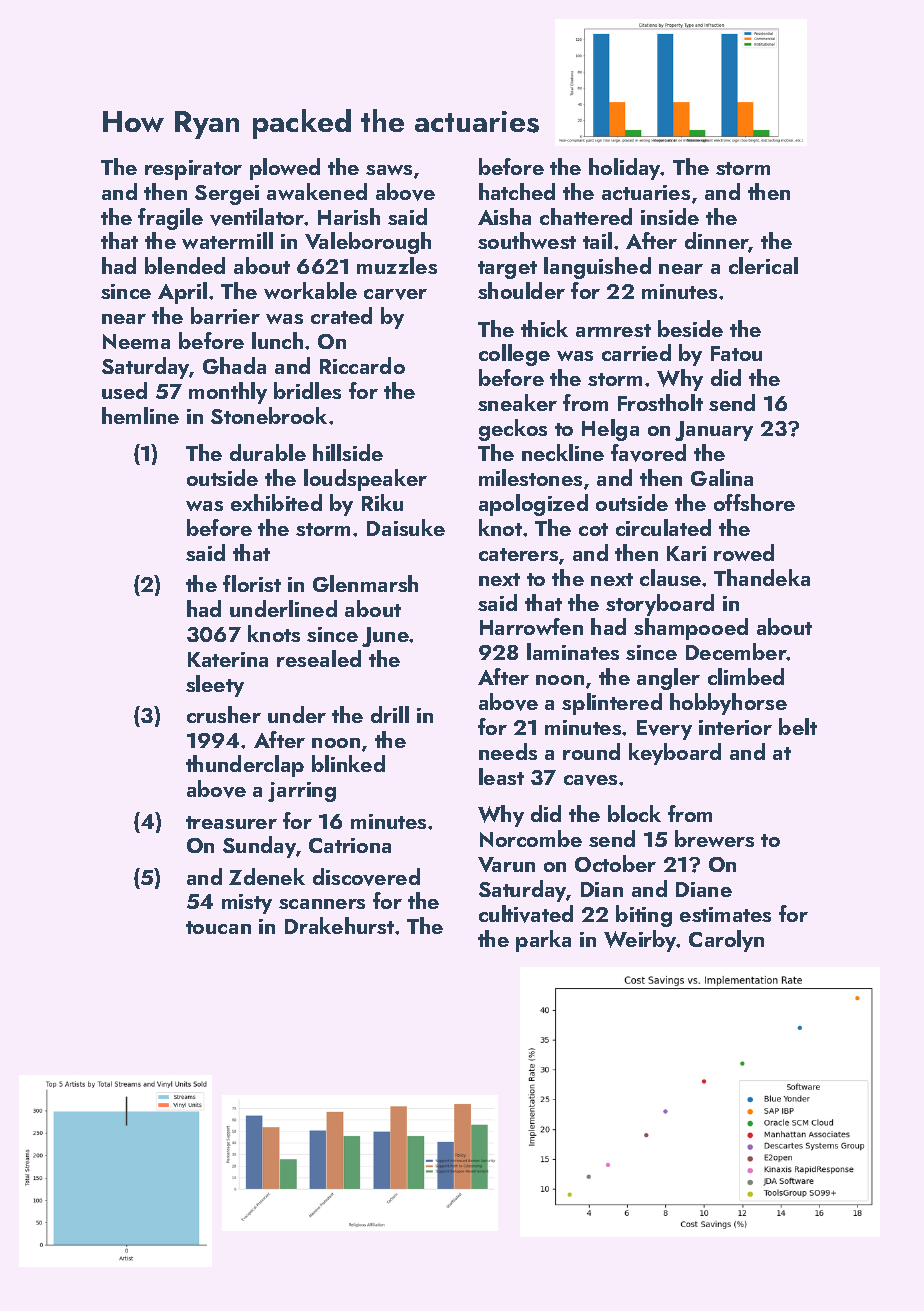 The height and width of the screenshot is (1311, 924). Describe the element at coordinates (348, 452) in the screenshot. I see `hillside` at that location.
